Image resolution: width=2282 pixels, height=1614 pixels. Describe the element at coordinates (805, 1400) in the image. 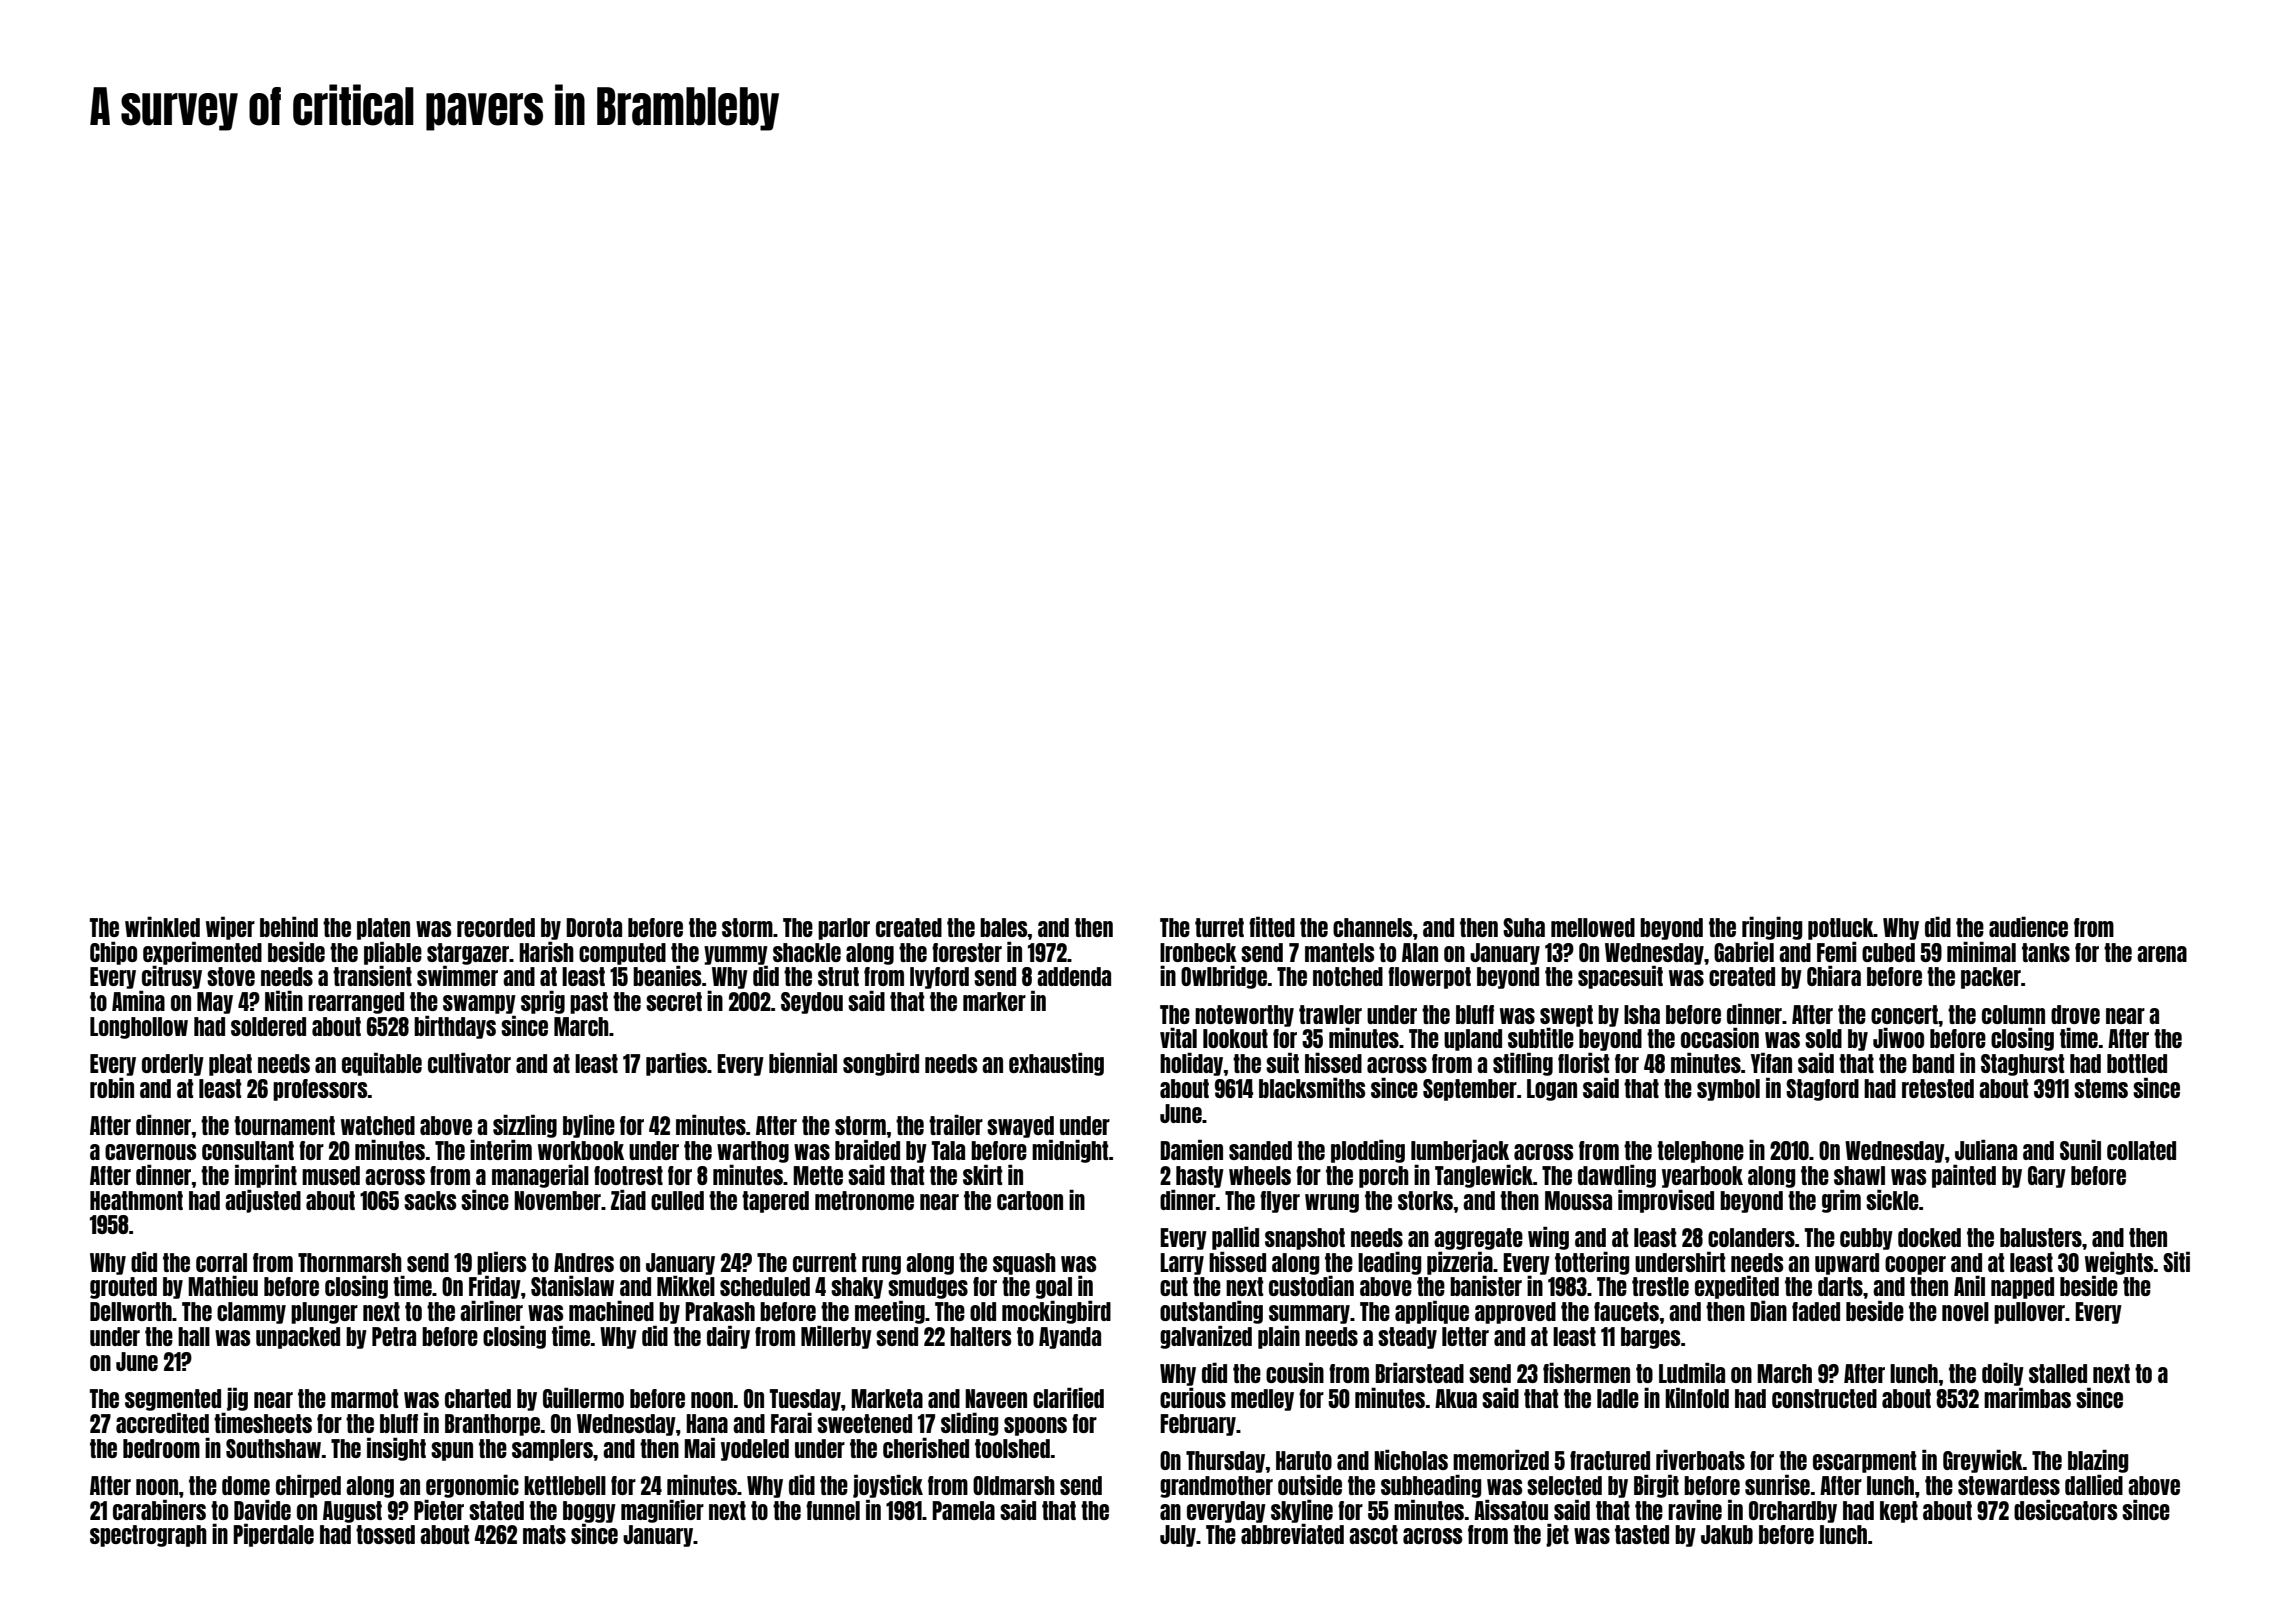

I see `Tuesday` at that location.
